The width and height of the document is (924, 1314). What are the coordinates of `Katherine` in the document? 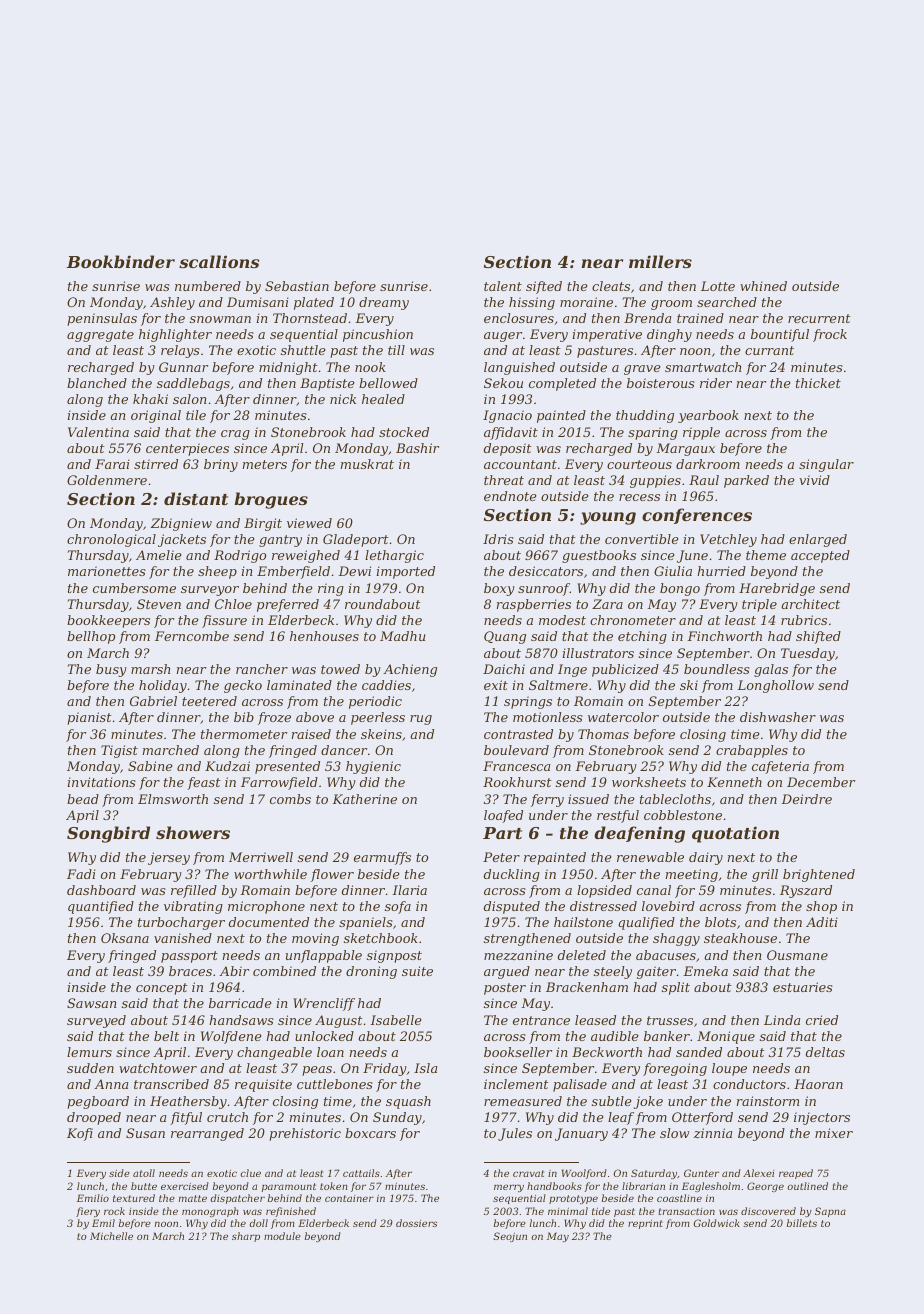 It's located at (364, 799).
